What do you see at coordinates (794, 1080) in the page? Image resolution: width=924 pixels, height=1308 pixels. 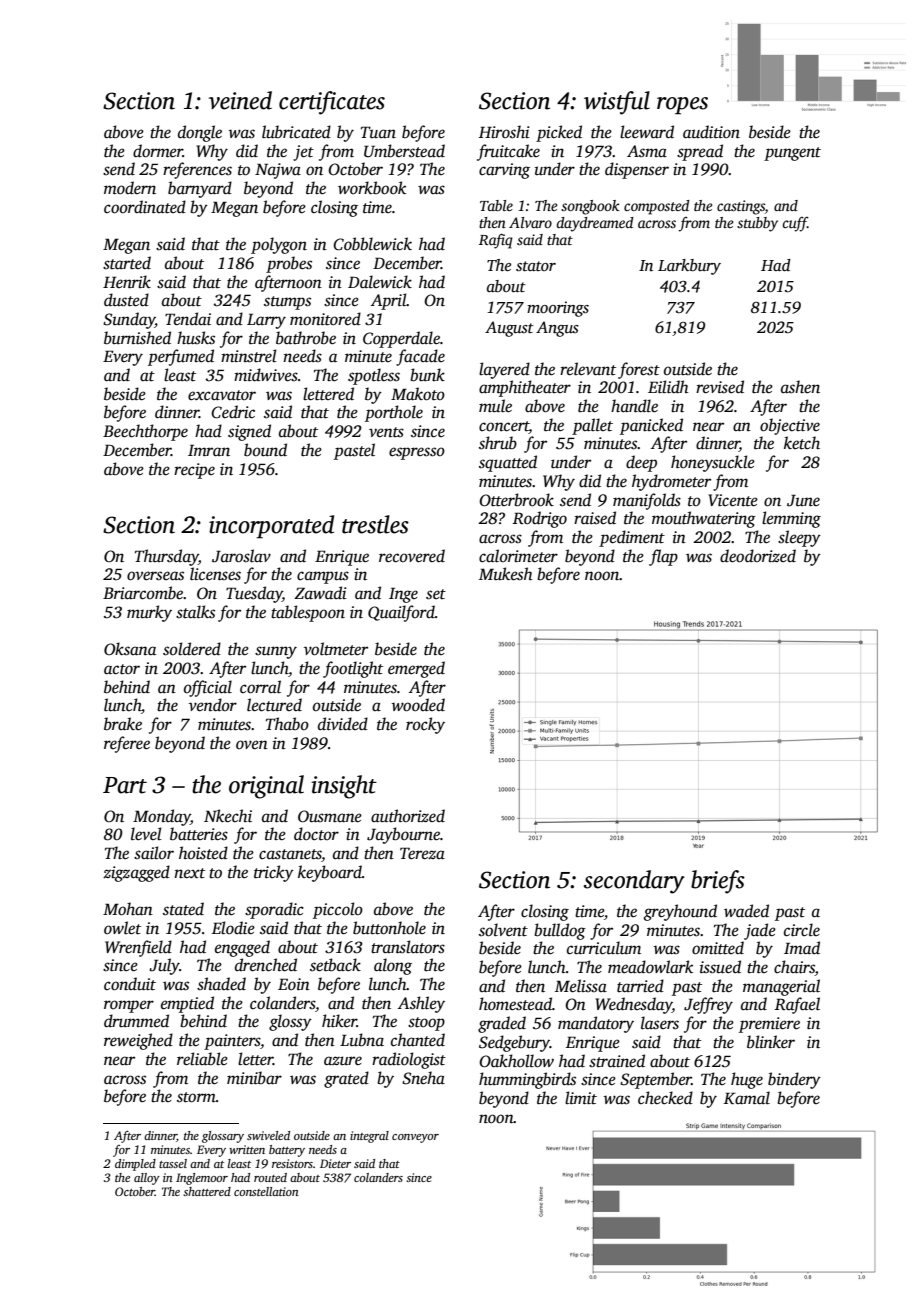 I see `bindery` at bounding box center [794, 1080].
